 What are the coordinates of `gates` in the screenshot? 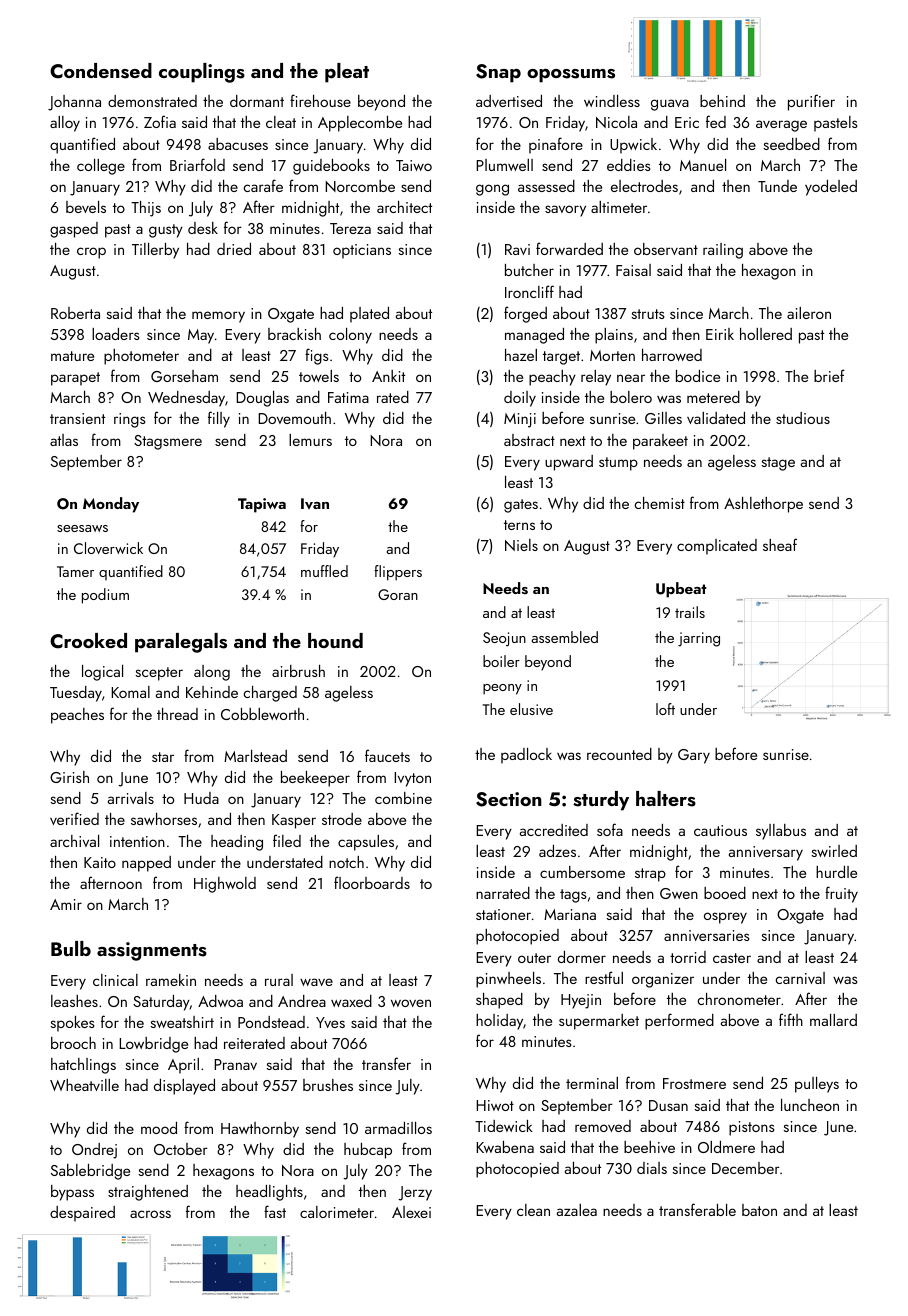 It's located at (521, 506).
